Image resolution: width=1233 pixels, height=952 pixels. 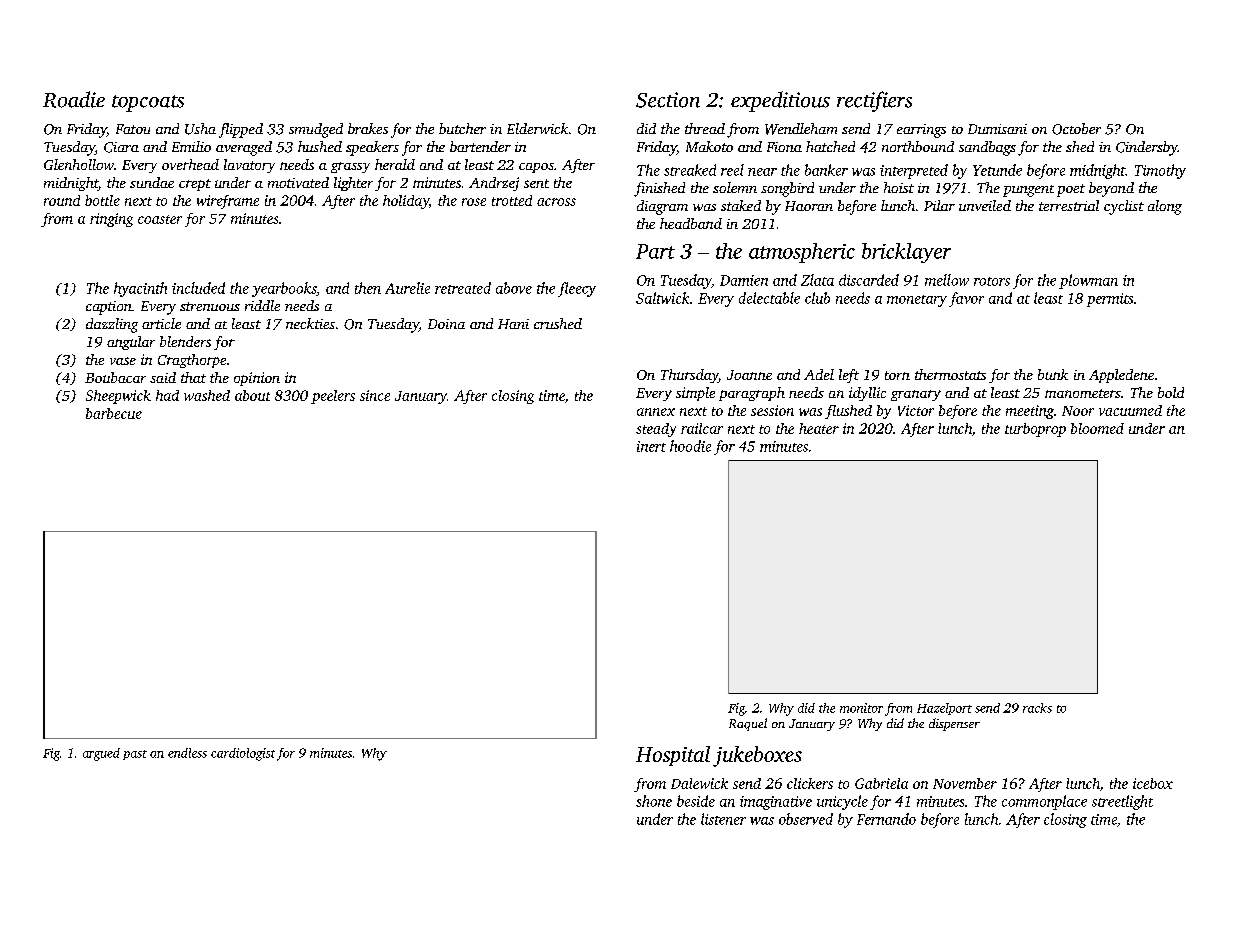 What do you see at coordinates (1037, 708) in the page?
I see `racks` at bounding box center [1037, 708].
